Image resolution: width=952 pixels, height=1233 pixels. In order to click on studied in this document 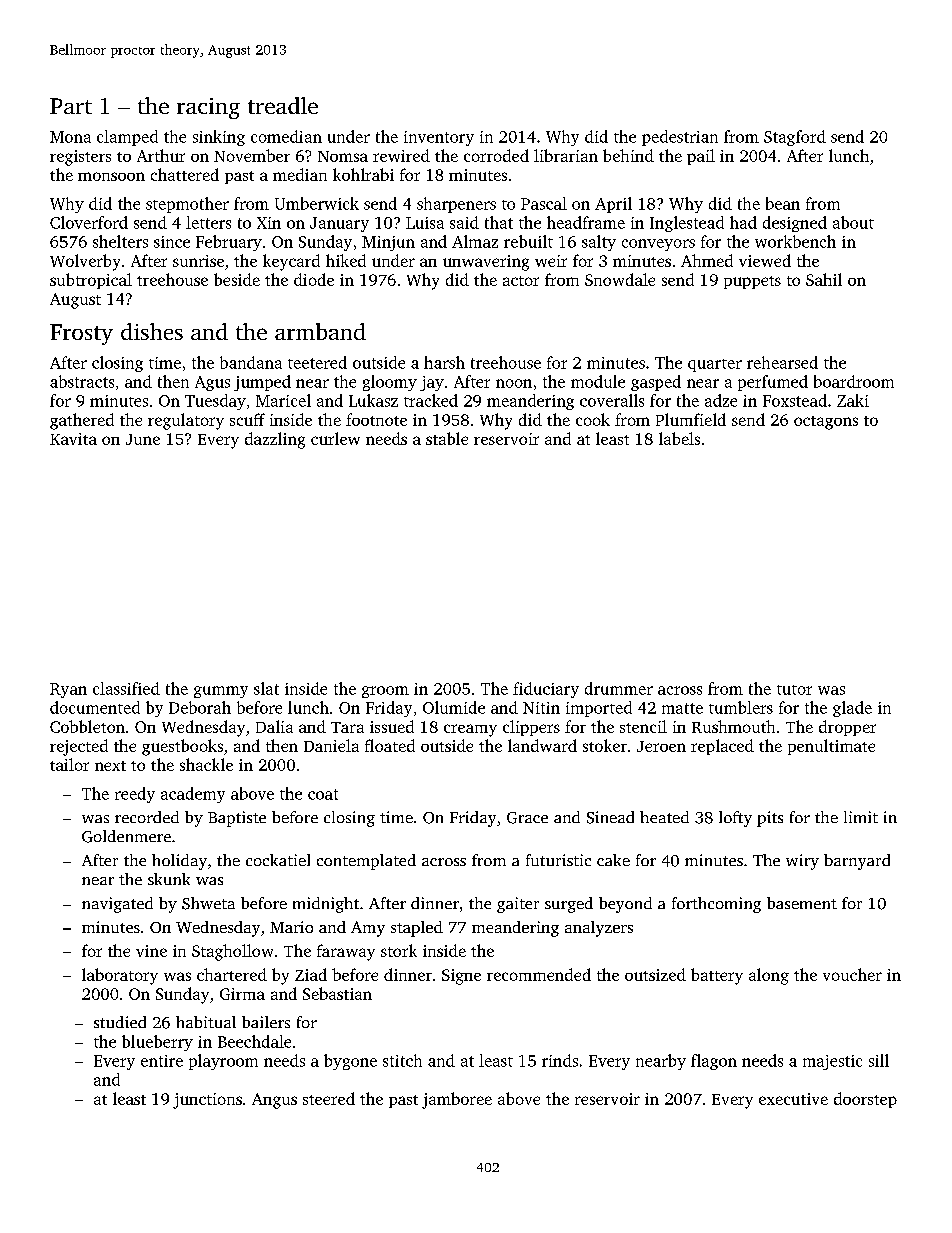, I will do `click(120, 1022)`.
